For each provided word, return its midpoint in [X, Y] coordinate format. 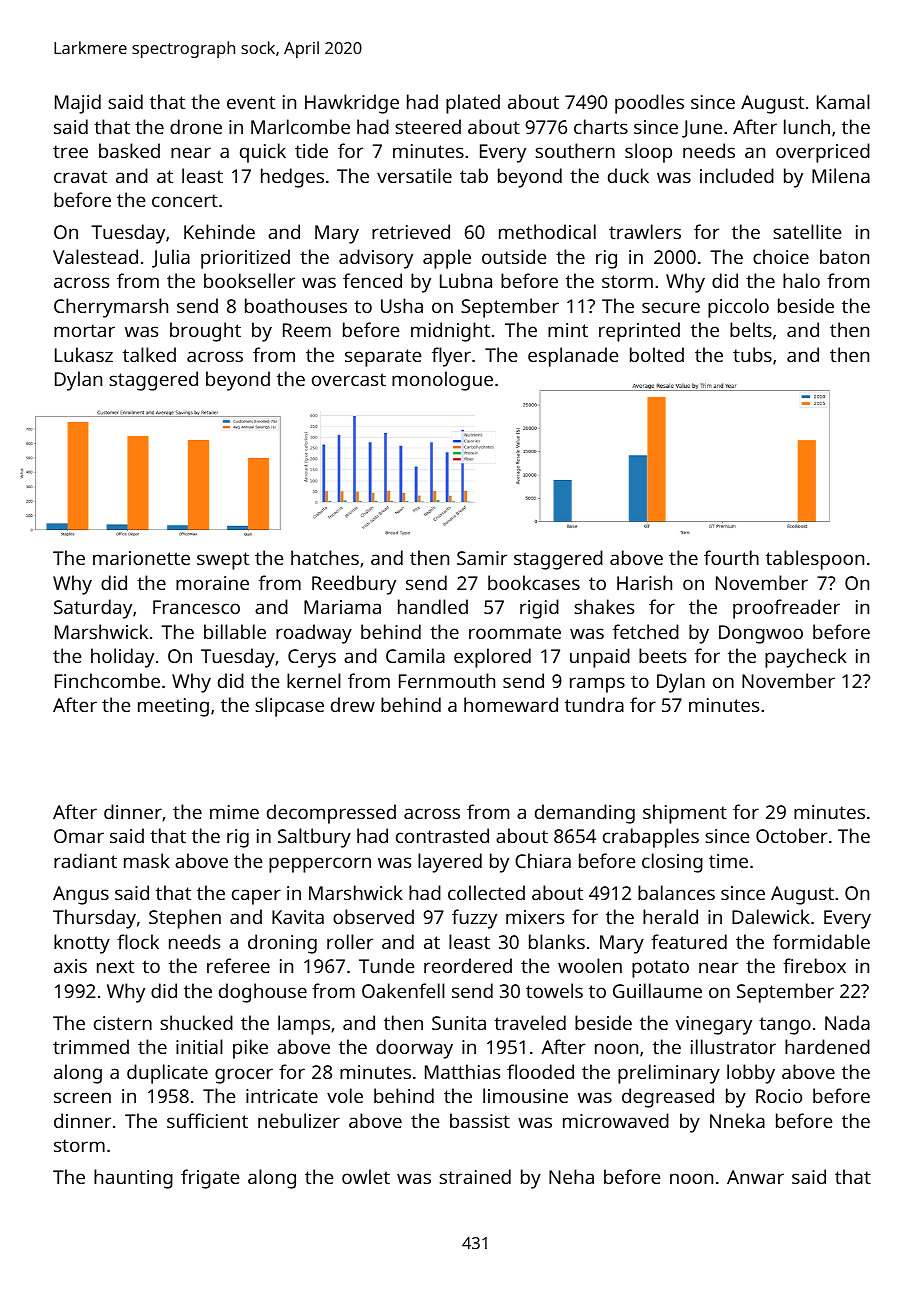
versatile [414, 175]
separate [383, 358]
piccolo [738, 308]
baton [844, 256]
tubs [752, 354]
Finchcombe [107, 680]
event [251, 102]
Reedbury [354, 585]
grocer [244, 1076]
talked [149, 354]
